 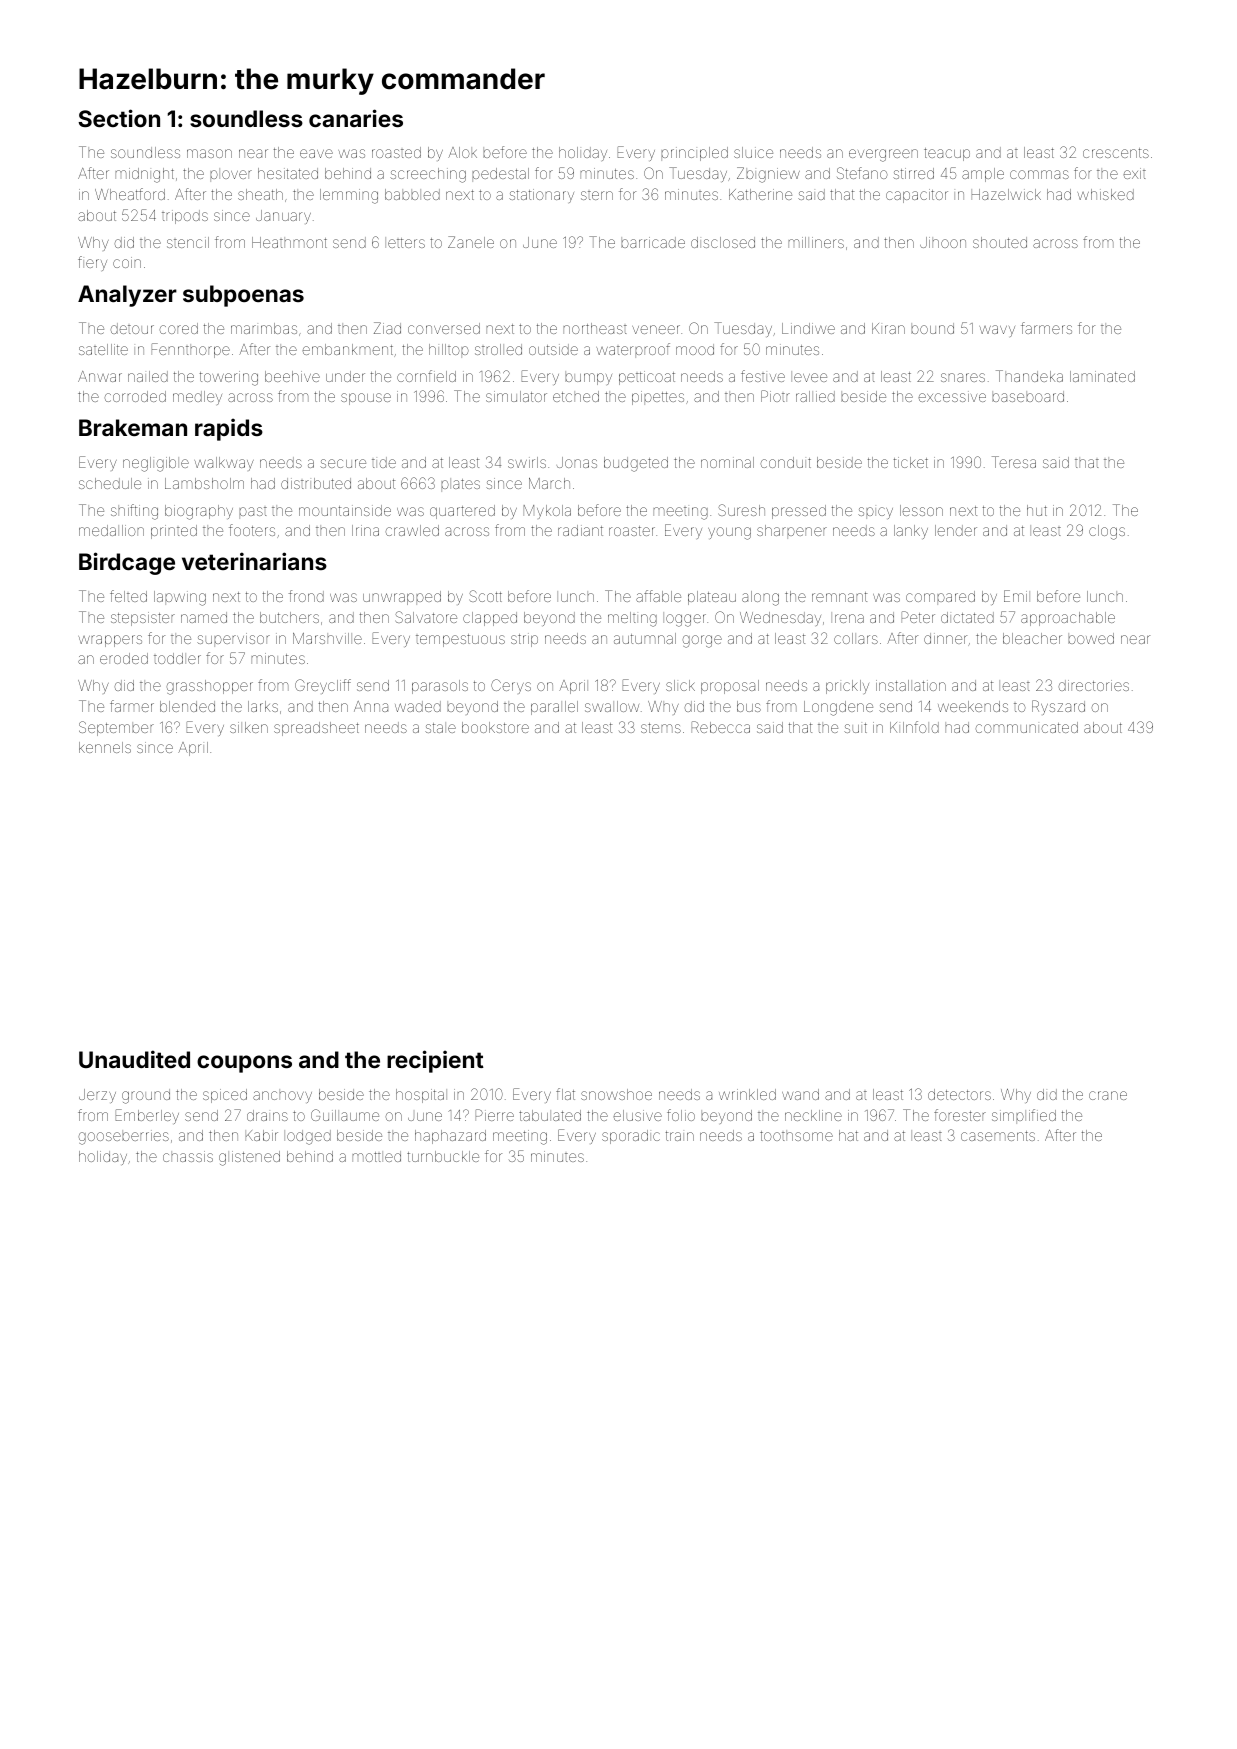 I want to click on ticket, so click(x=911, y=462).
